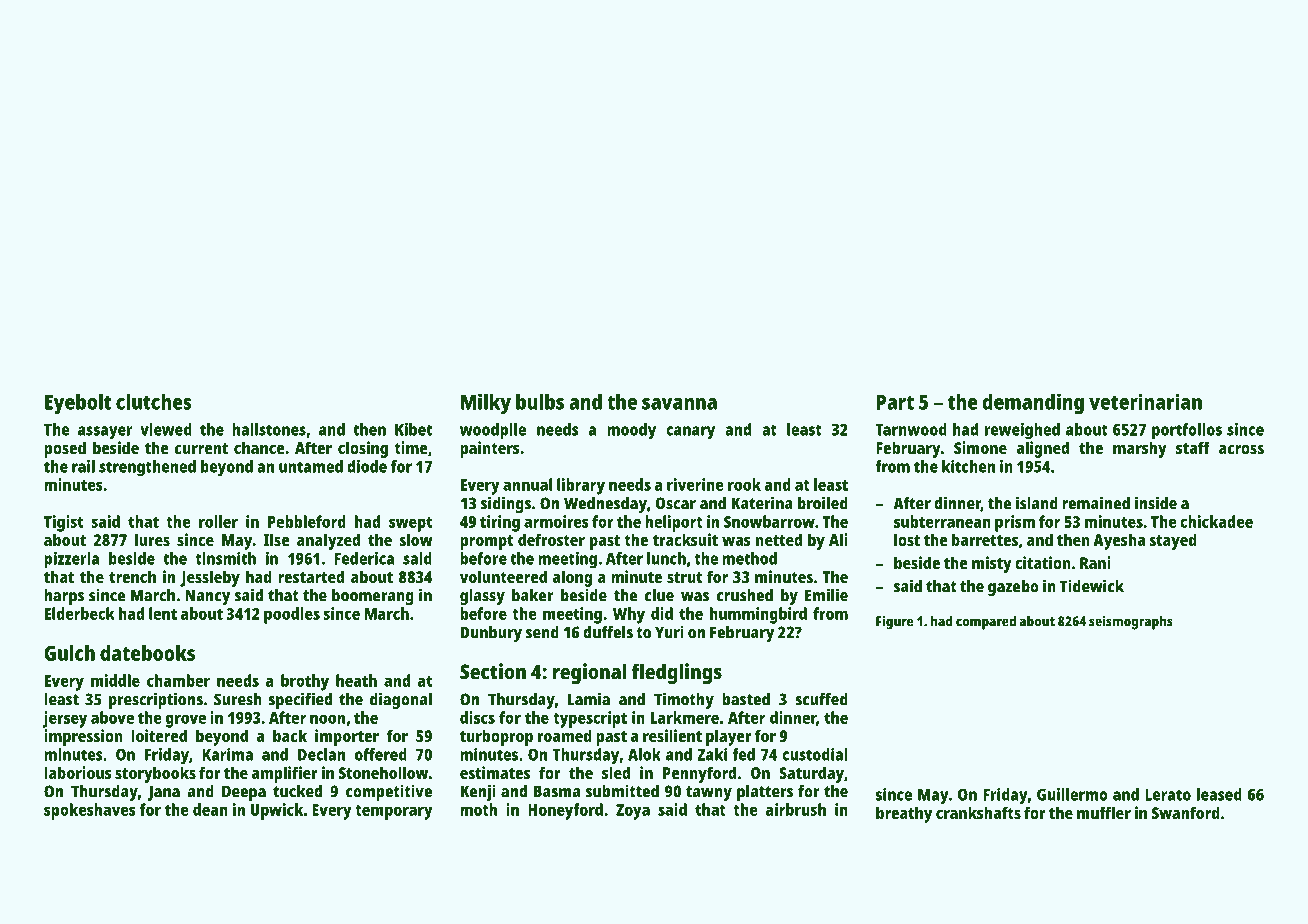 The image size is (1308, 924). I want to click on woodpile, so click(493, 431).
